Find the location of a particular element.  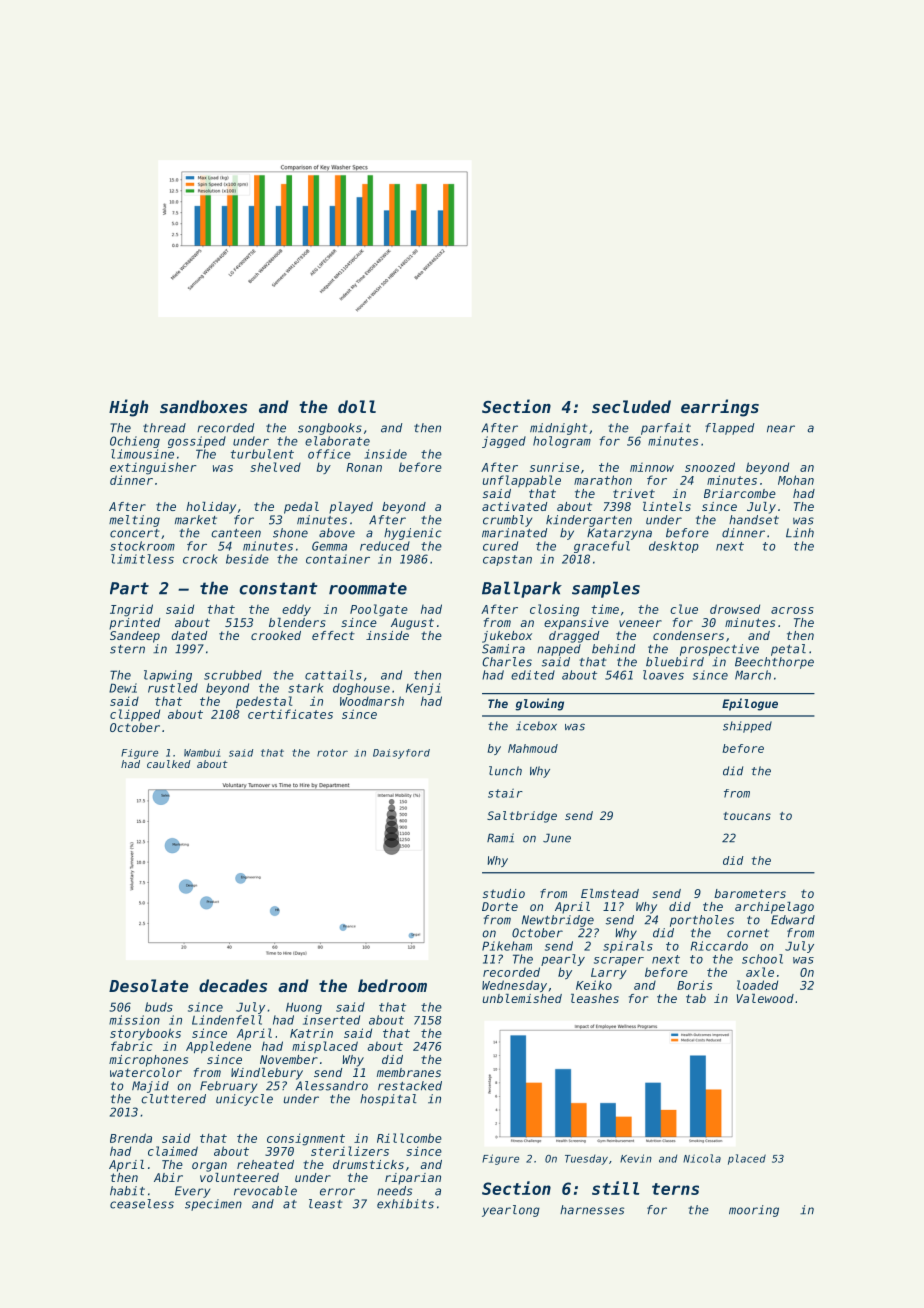

High is located at coordinates (128, 408).
